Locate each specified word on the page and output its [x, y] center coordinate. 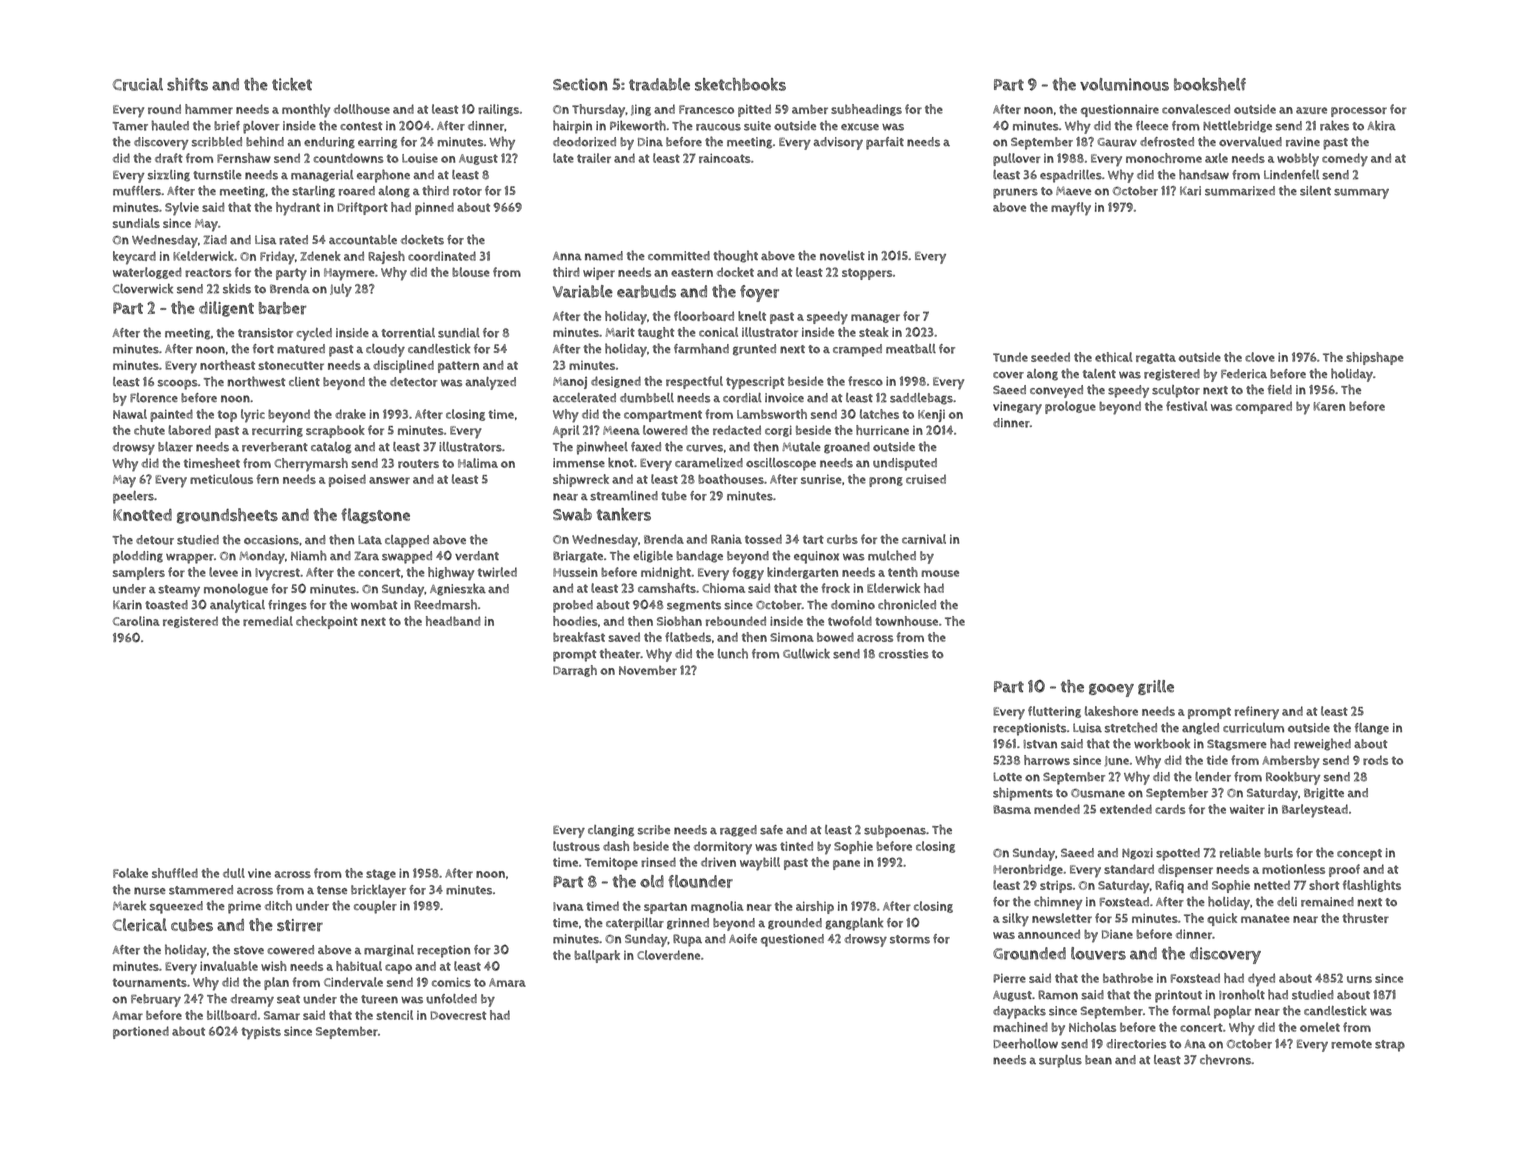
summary [1361, 193]
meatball [911, 349]
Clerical [140, 925]
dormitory [723, 848]
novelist [842, 256]
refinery [1257, 713]
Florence [154, 398]
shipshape [1375, 358]
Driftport [362, 208]
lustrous [576, 846]
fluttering [1054, 712]
